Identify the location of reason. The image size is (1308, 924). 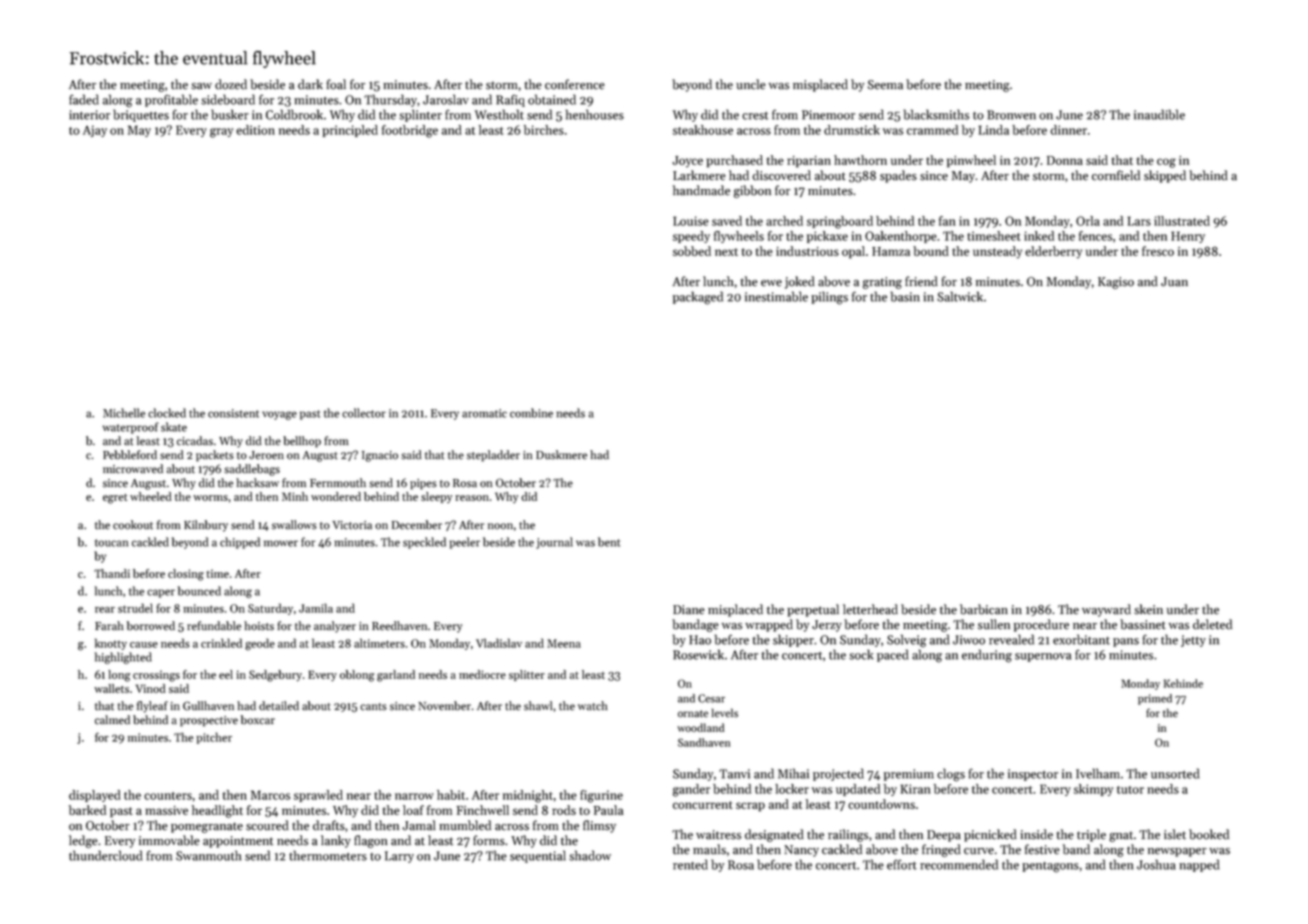
(472, 498).
